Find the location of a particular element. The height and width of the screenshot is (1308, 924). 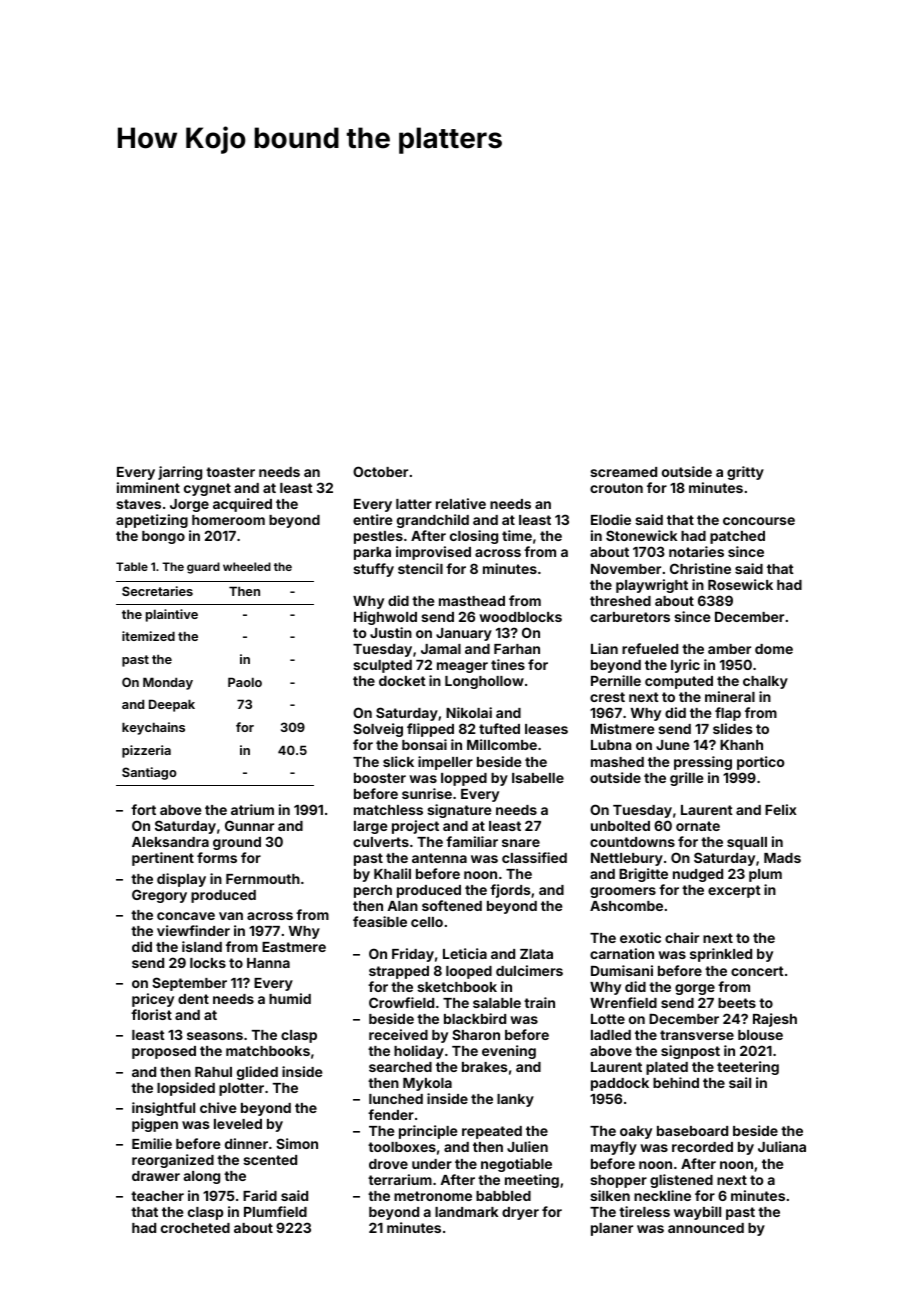

crocheted is located at coordinates (195, 1228).
